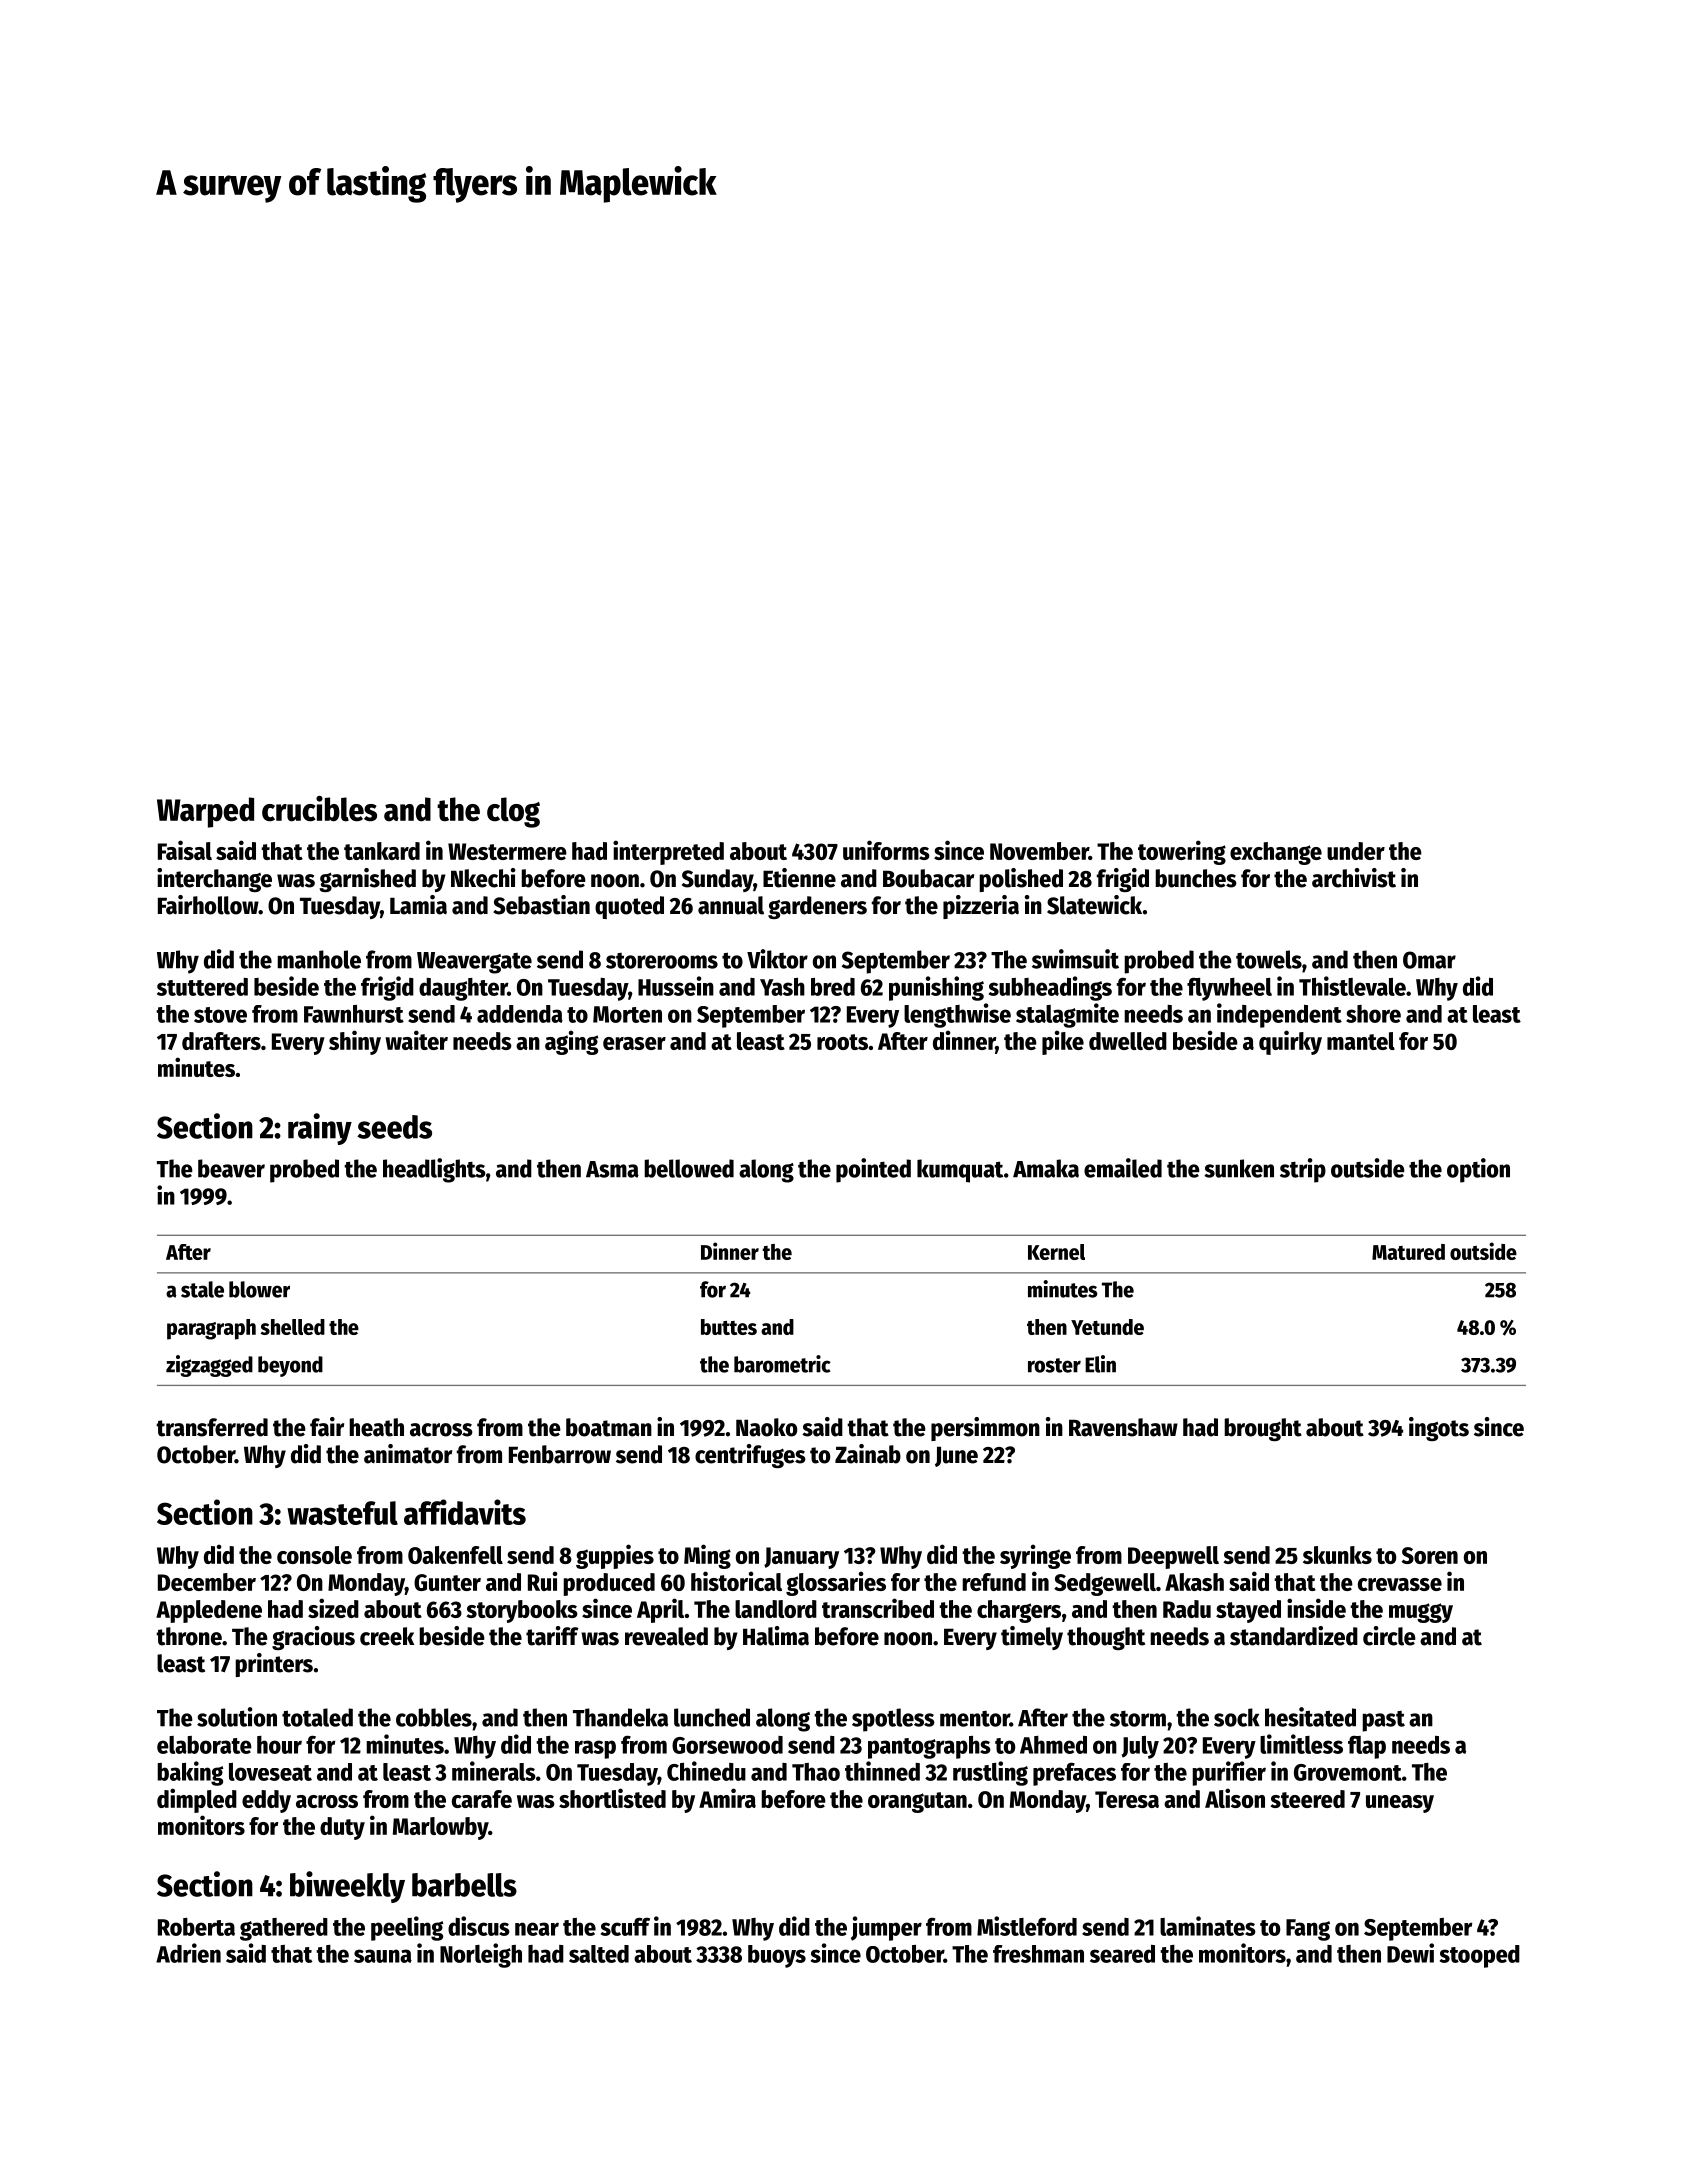 The width and height of the screenshot is (1683, 2178). Describe the element at coordinates (266, 1801) in the screenshot. I see `eddy` at that location.
